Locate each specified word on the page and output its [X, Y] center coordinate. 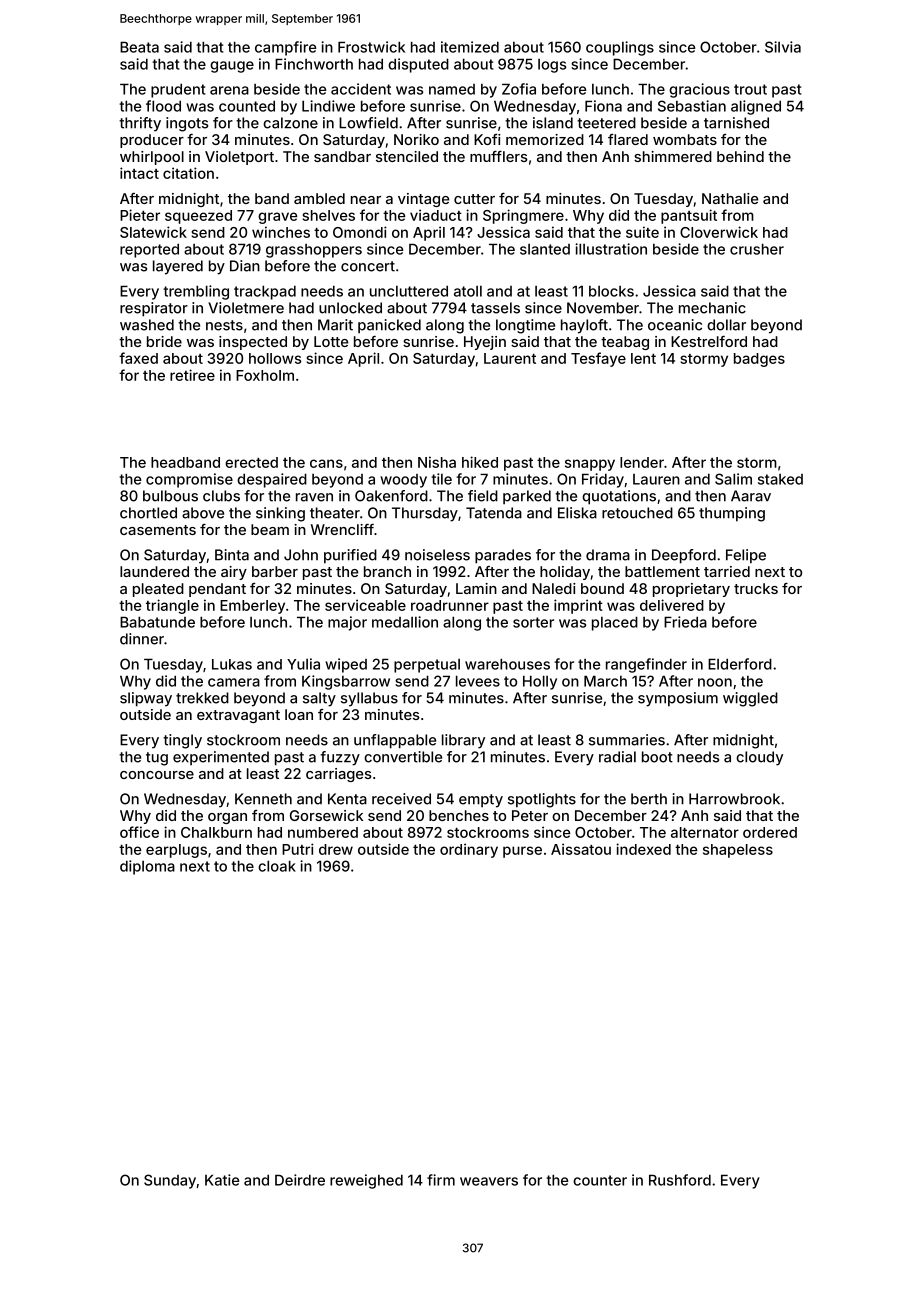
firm [441, 1180]
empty [481, 801]
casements [158, 530]
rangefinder [646, 665]
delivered [672, 605]
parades [503, 556]
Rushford [680, 1180]
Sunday [170, 1181]
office [139, 832]
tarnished [736, 123]
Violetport [239, 158]
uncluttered [409, 291]
